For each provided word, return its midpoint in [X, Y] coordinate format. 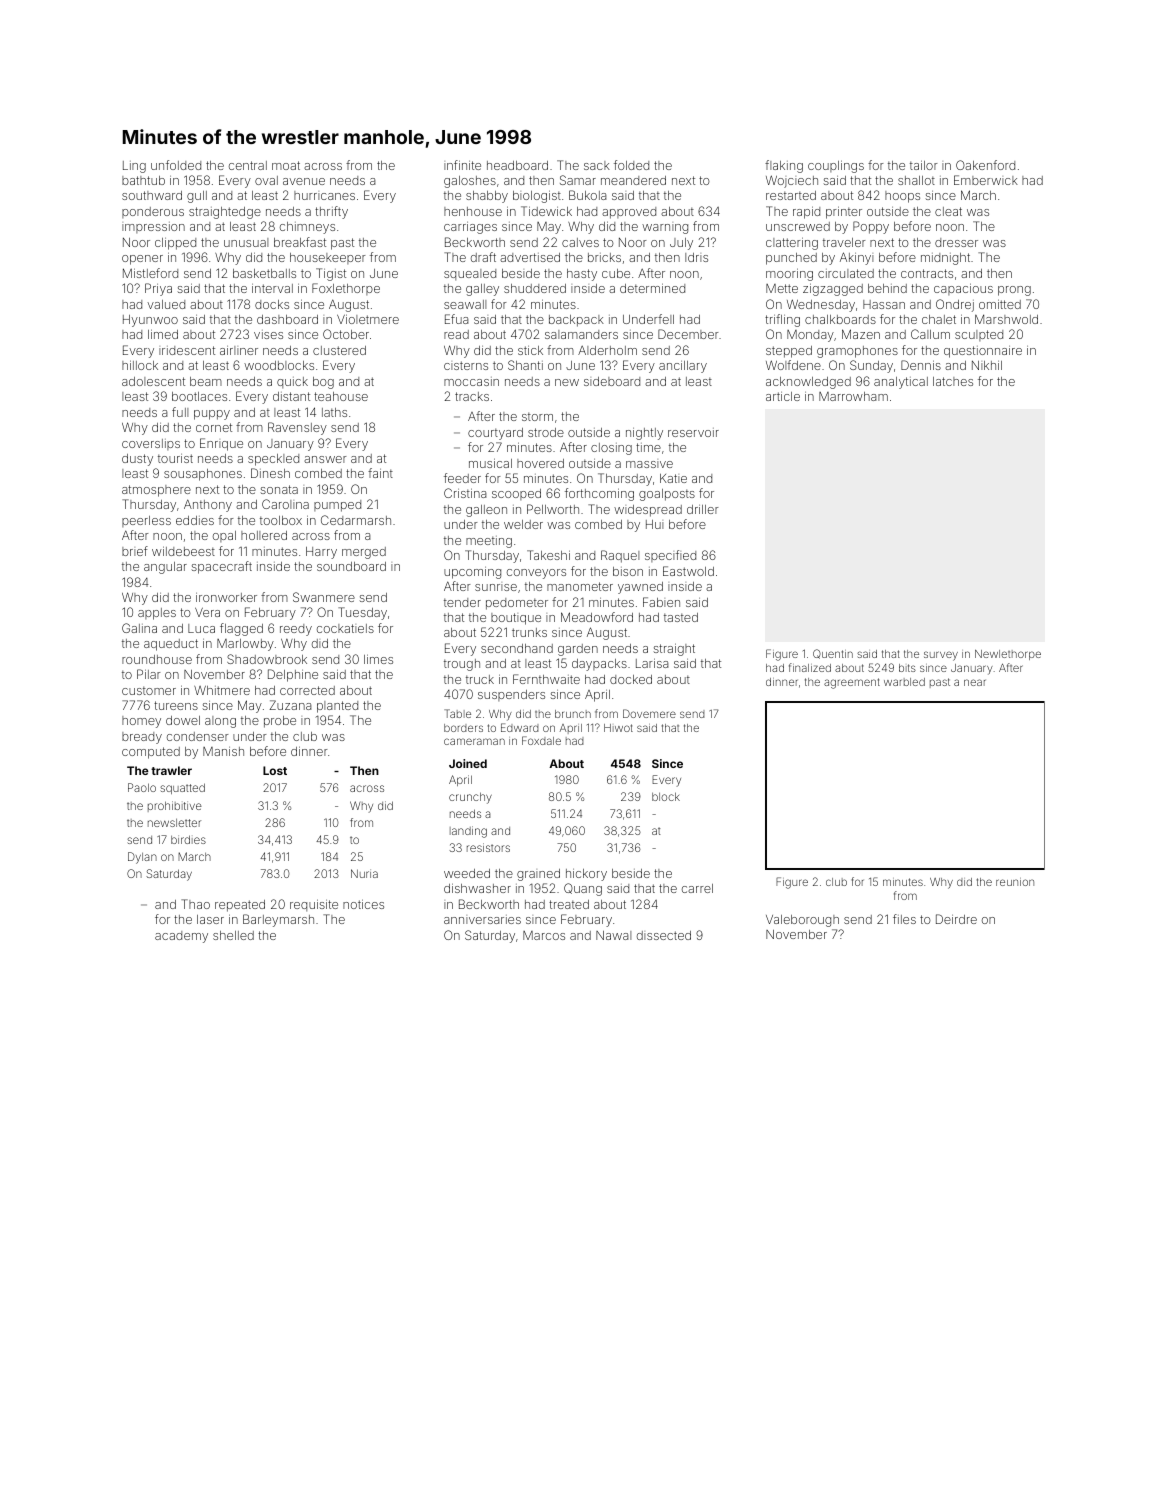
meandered [633, 180]
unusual [246, 242]
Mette [782, 288]
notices [363, 904]
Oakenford [985, 165]
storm [537, 416]
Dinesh [270, 473]
